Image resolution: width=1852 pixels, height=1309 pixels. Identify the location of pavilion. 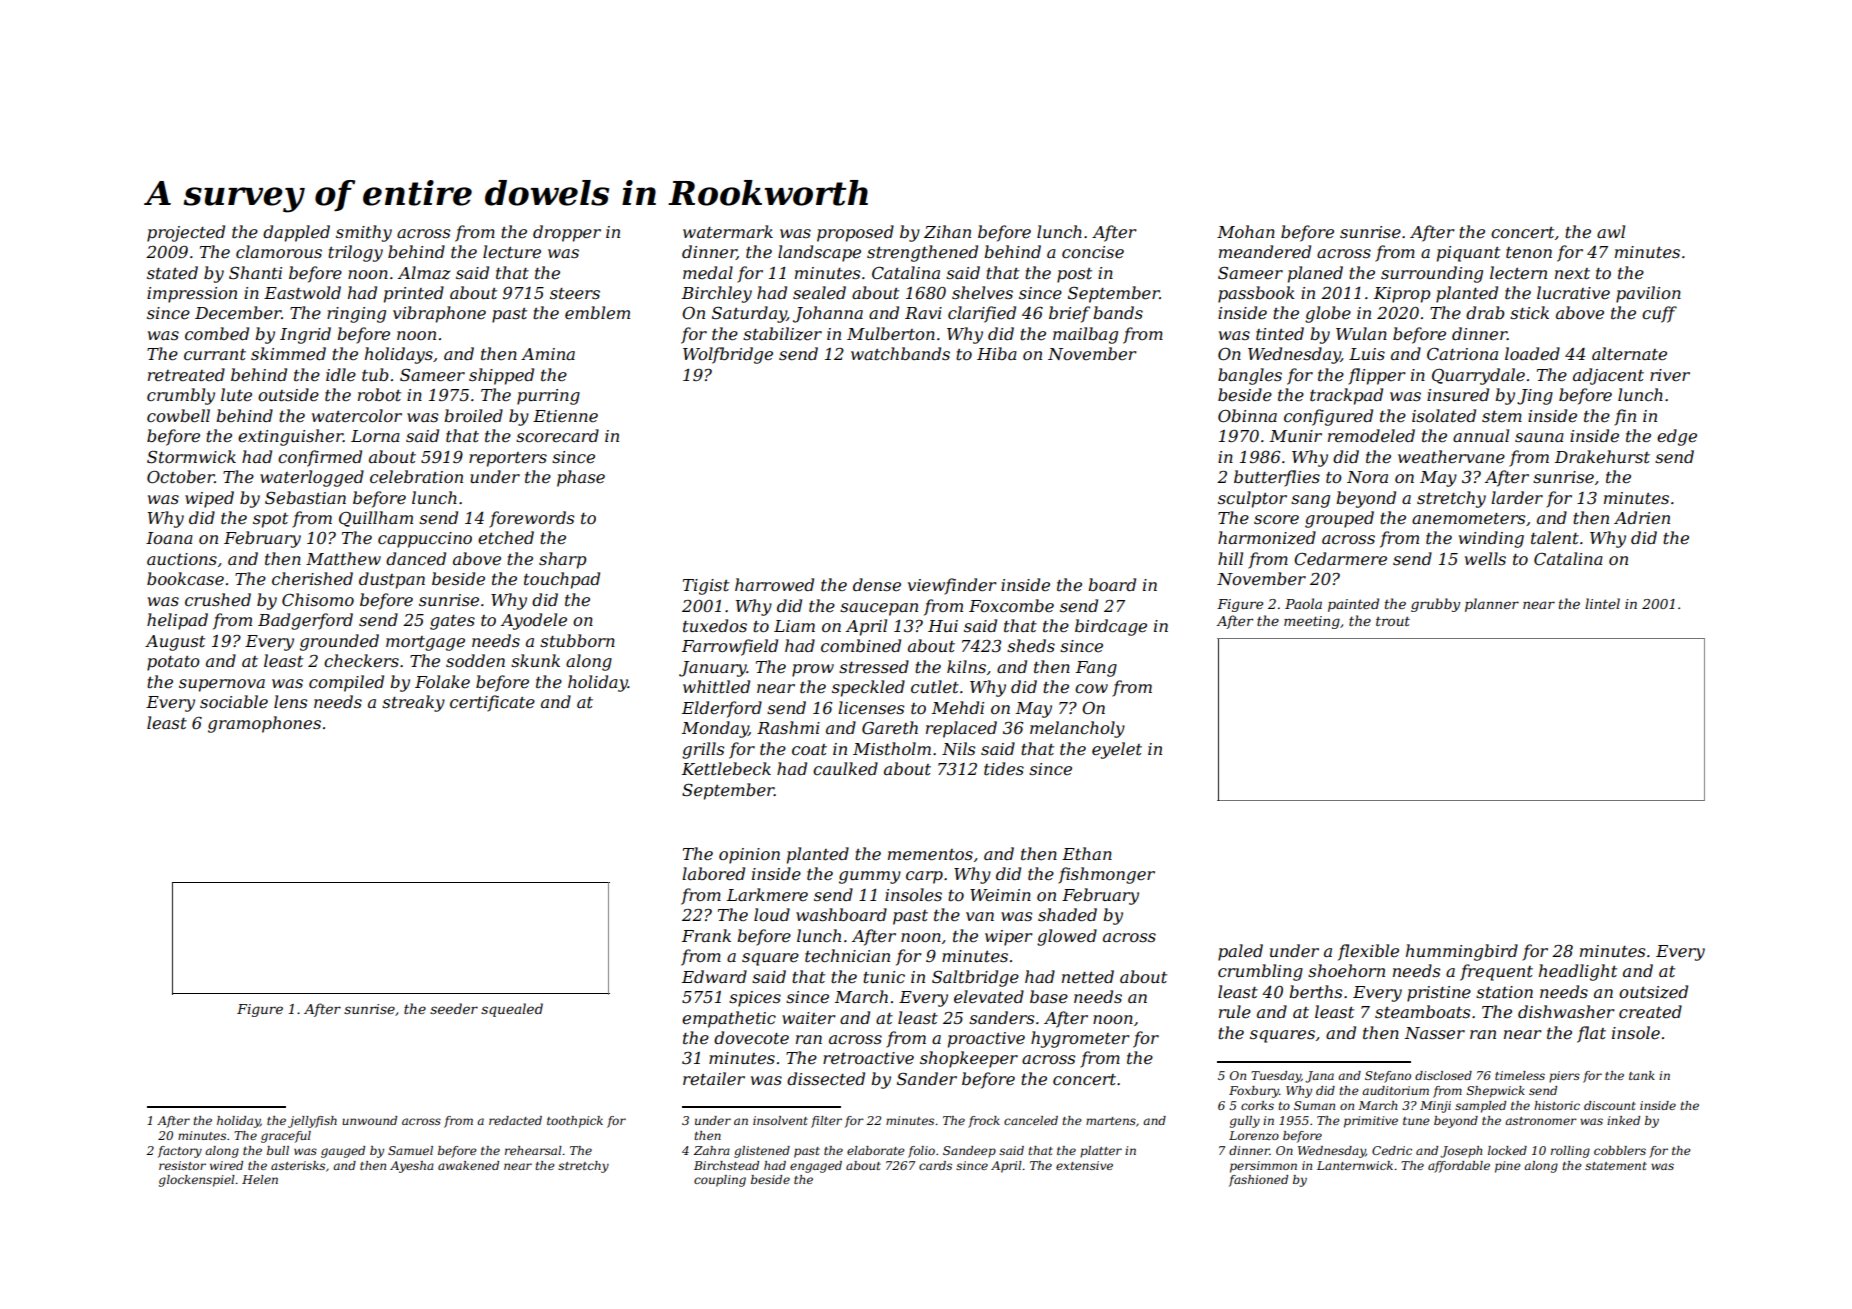
(1648, 294).
